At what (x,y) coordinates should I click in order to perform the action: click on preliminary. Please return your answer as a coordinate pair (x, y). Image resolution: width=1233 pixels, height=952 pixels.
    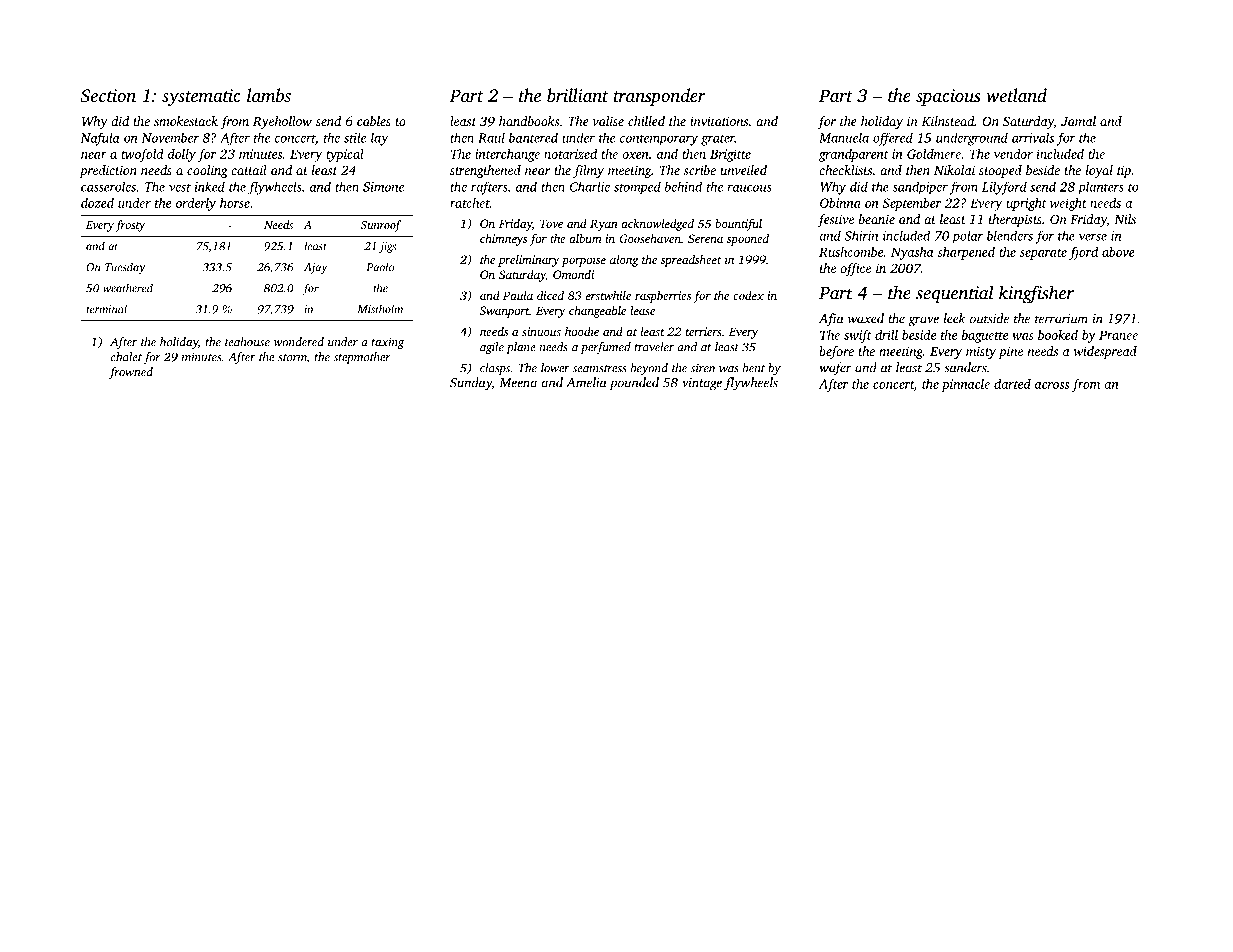
    Looking at the image, I should click on (529, 261).
